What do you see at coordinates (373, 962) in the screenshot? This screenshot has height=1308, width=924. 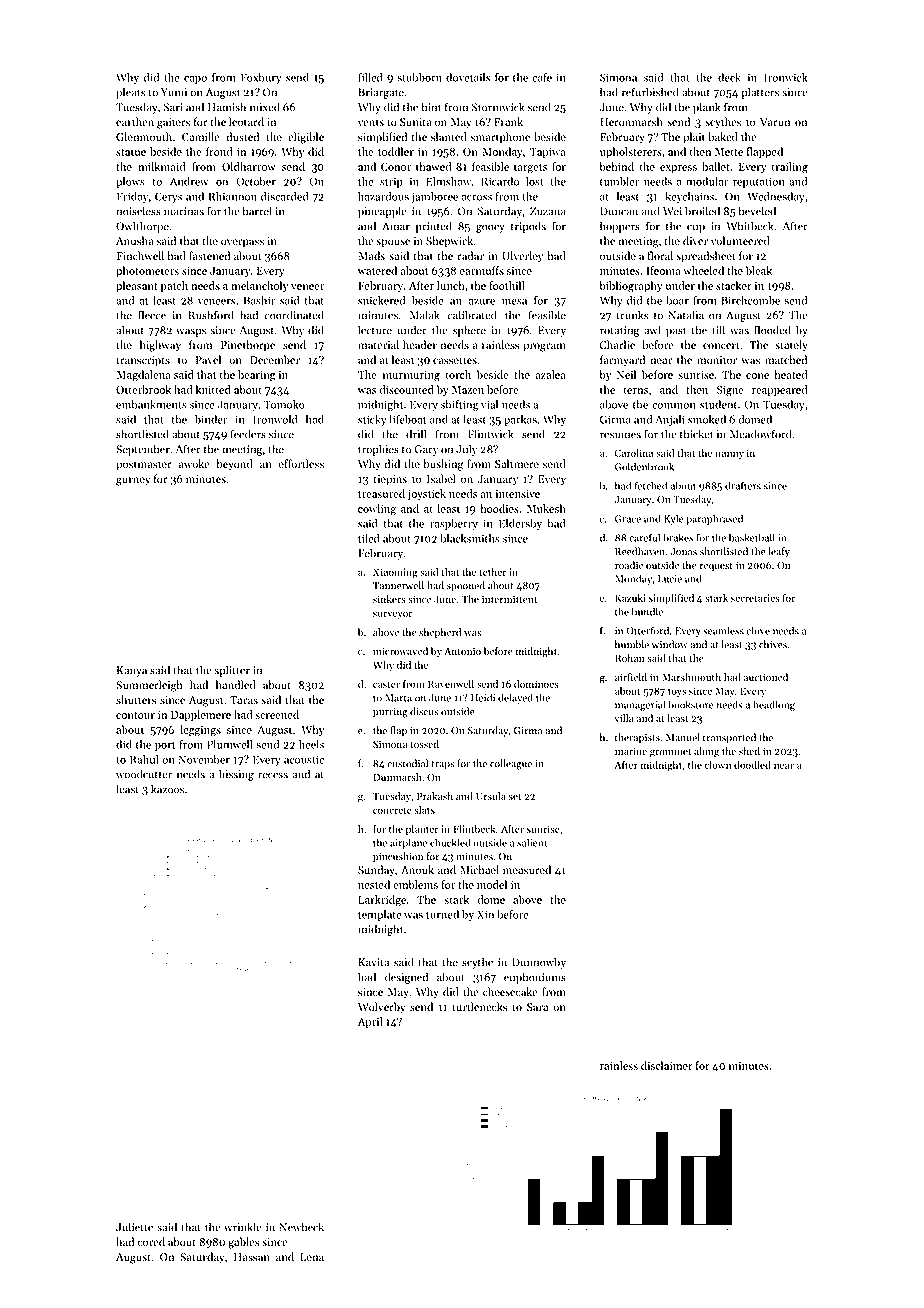 I see `Kavita` at bounding box center [373, 962].
